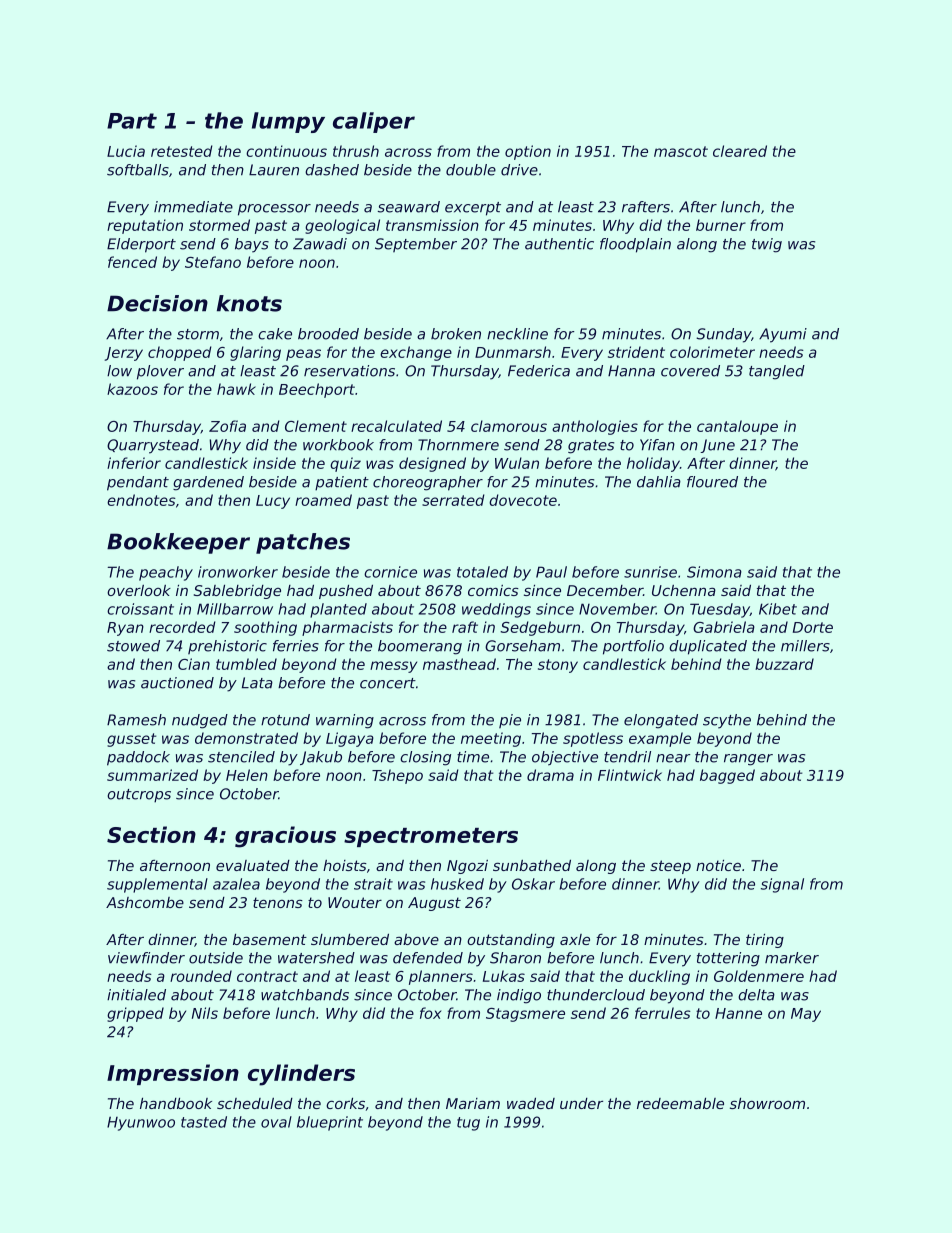 The width and height of the screenshot is (952, 1233). I want to click on mascot, so click(681, 151).
